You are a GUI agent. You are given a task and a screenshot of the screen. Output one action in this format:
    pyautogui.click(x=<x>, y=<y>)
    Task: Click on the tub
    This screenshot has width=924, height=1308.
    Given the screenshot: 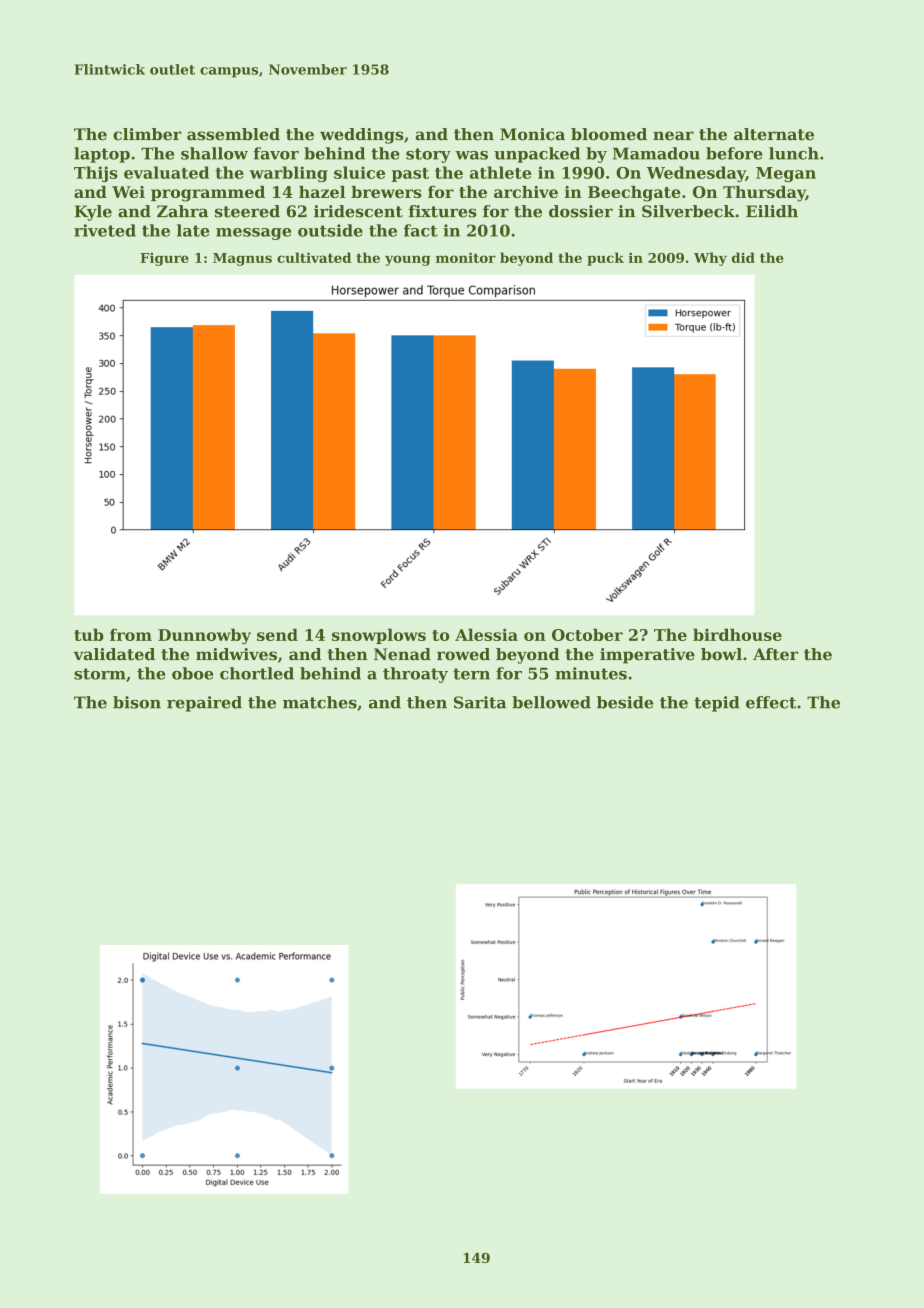 What is the action you would take?
    pyautogui.click(x=89, y=634)
